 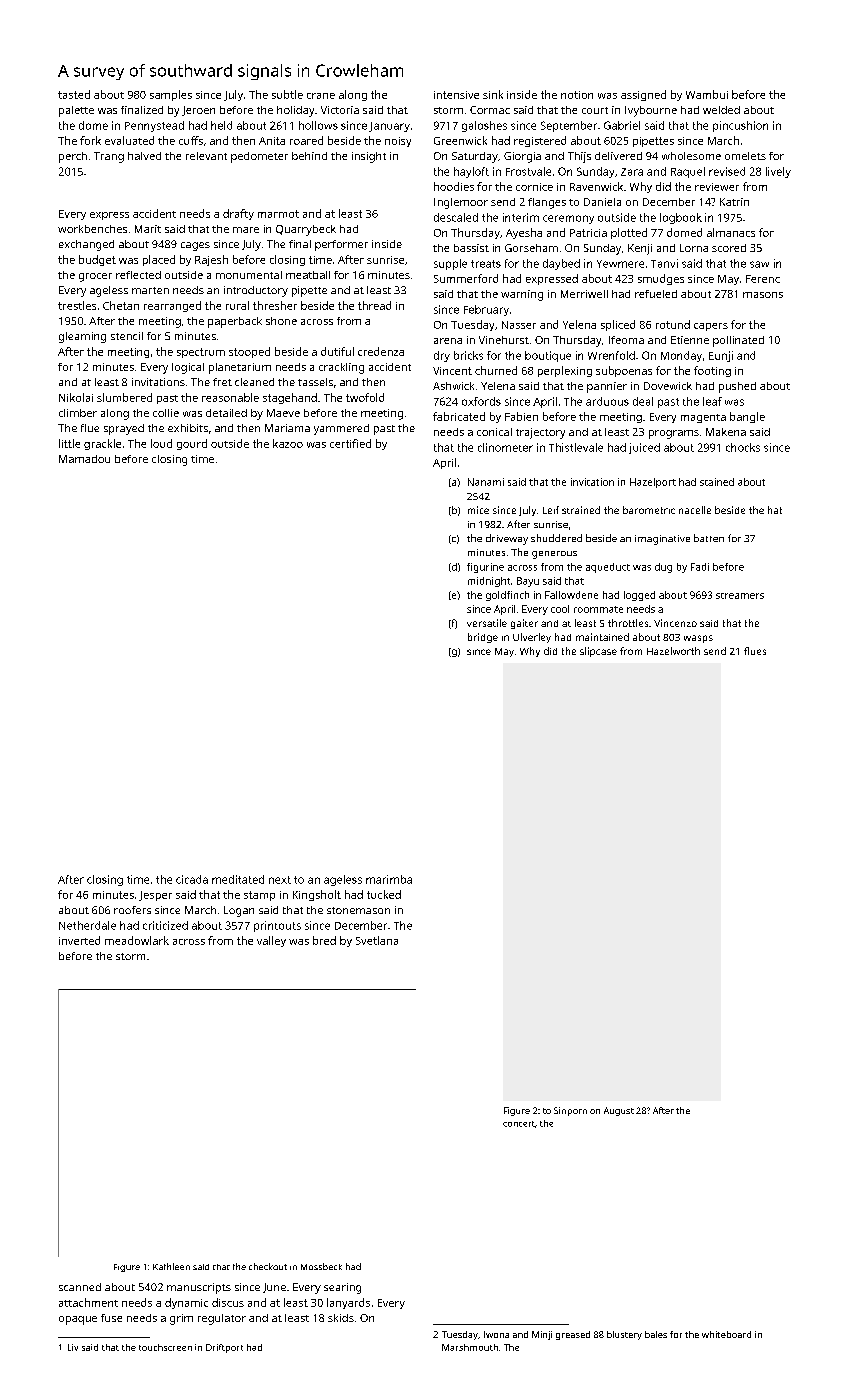 What do you see at coordinates (573, 1335) in the page?
I see `greased` at bounding box center [573, 1335].
